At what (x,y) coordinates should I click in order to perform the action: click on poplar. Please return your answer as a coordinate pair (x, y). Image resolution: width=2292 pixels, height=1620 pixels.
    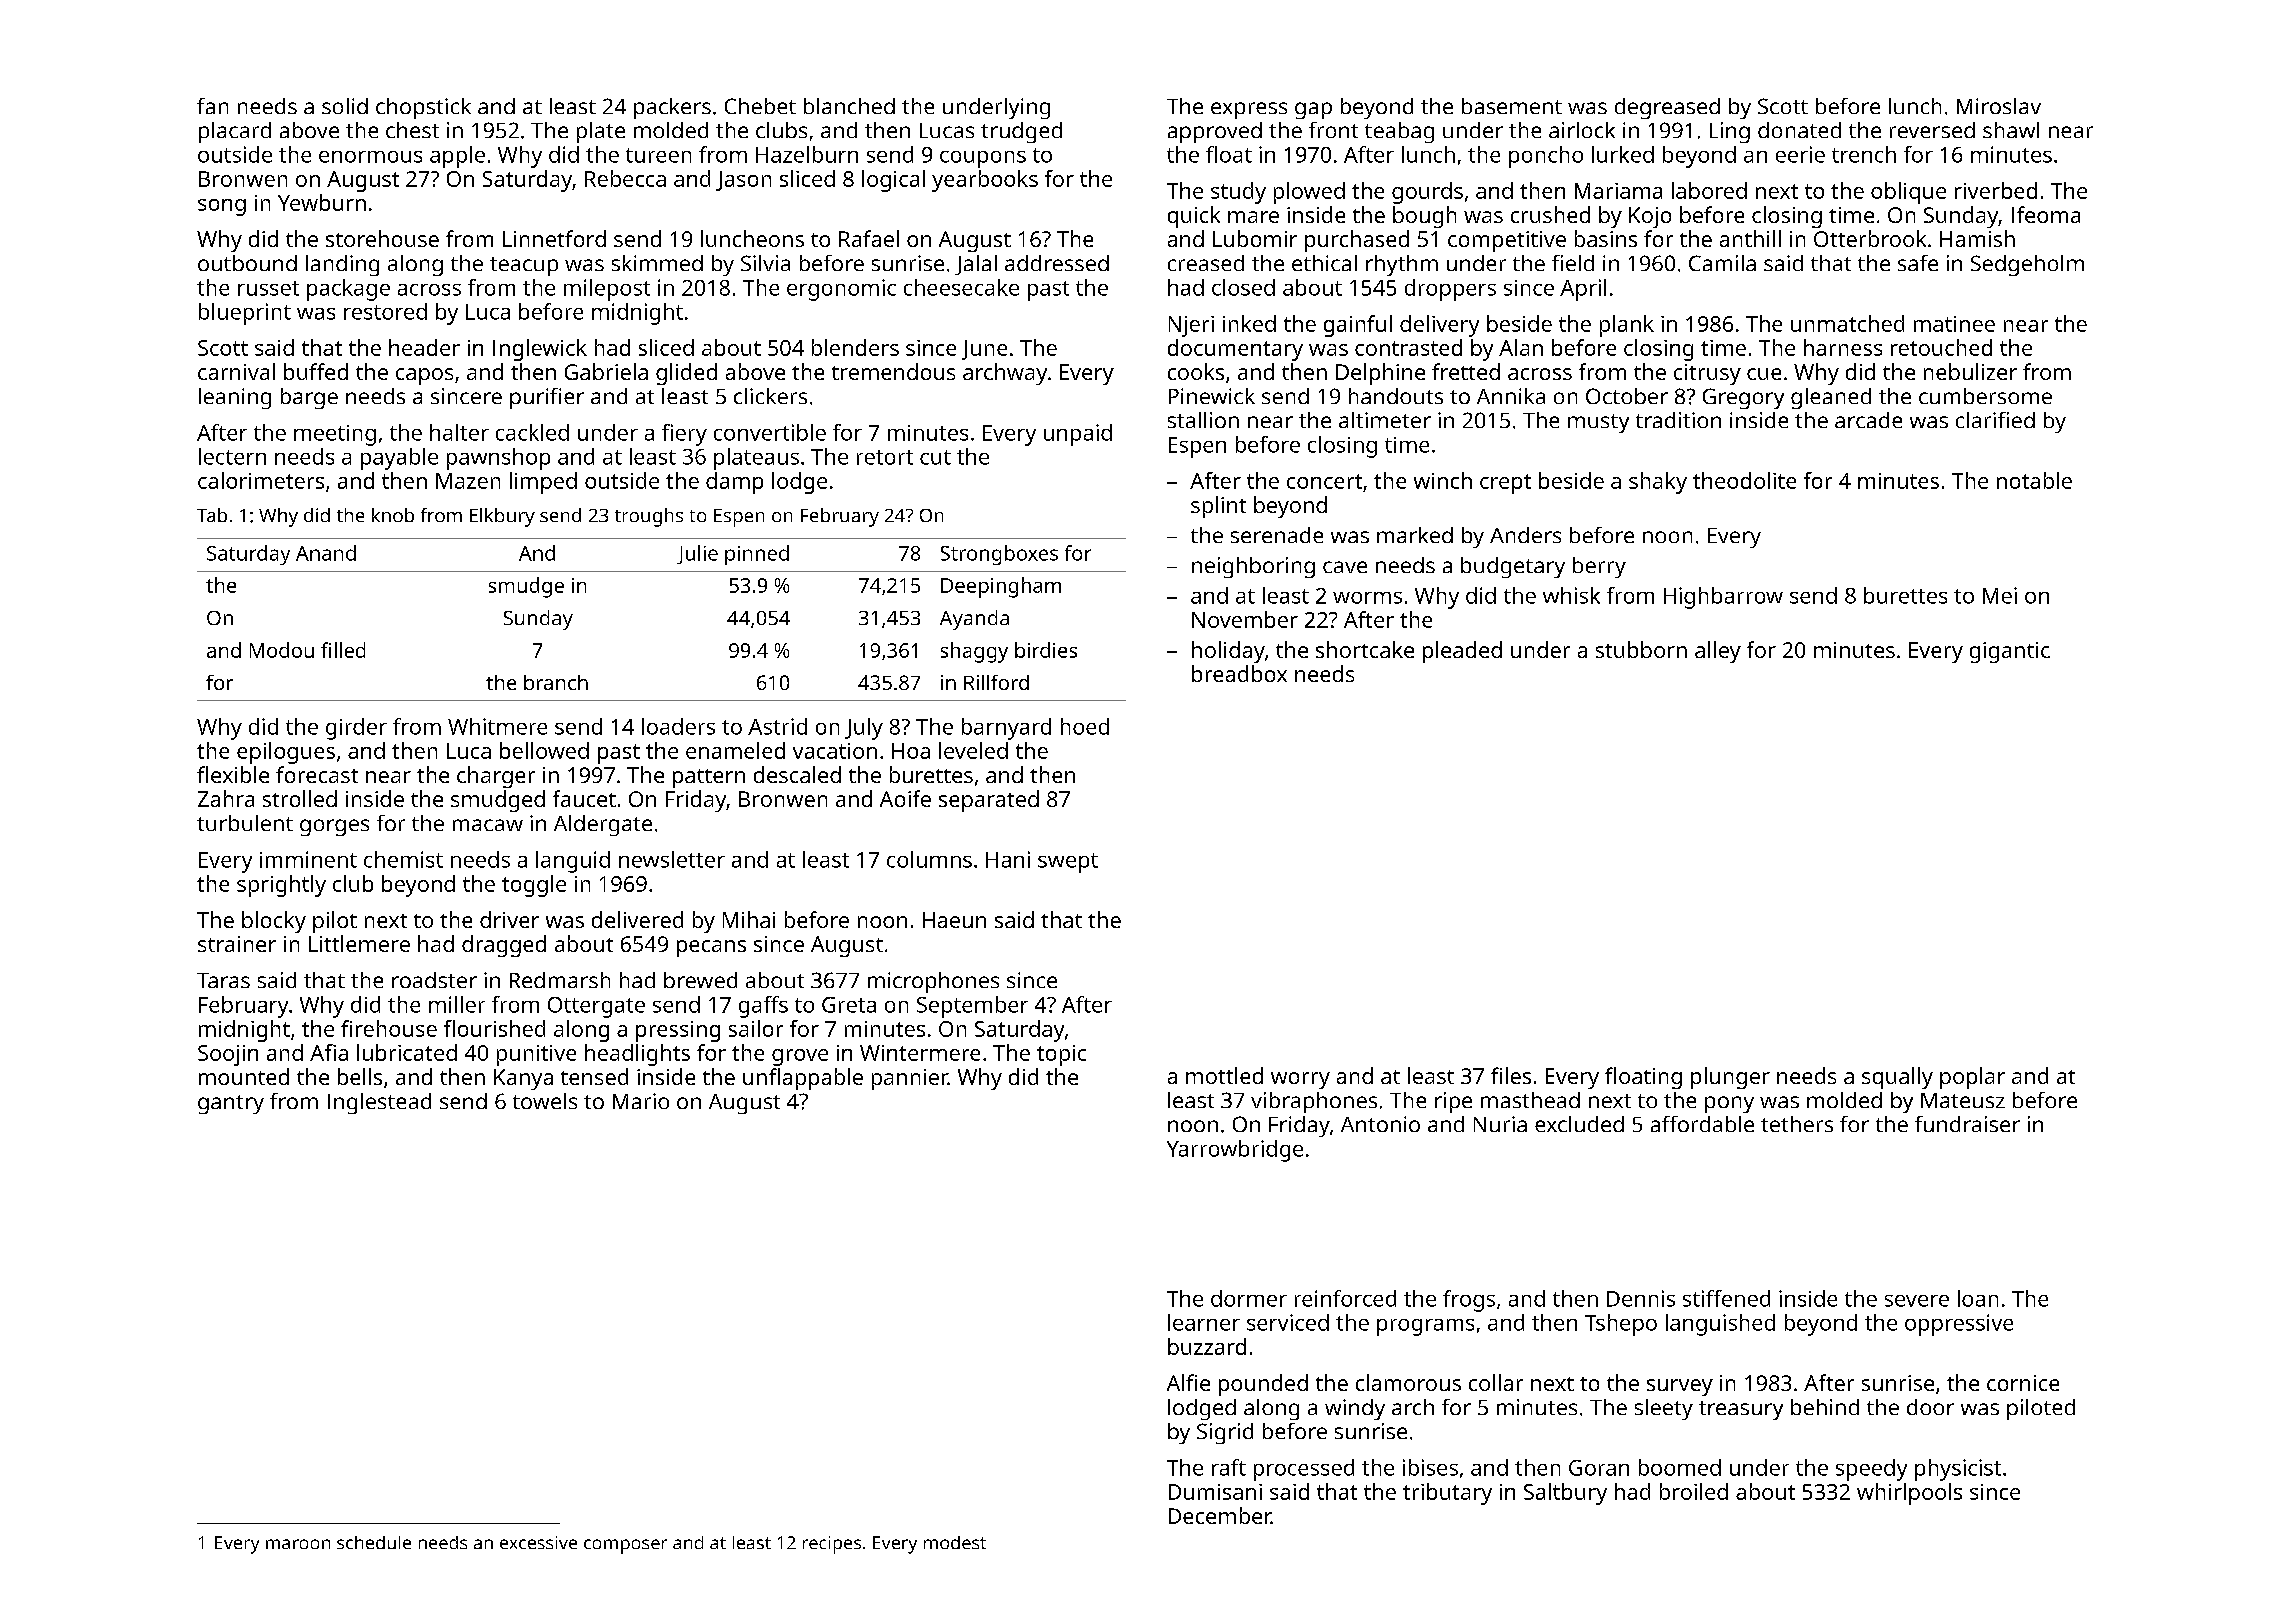
    Looking at the image, I should click on (1972, 1078).
